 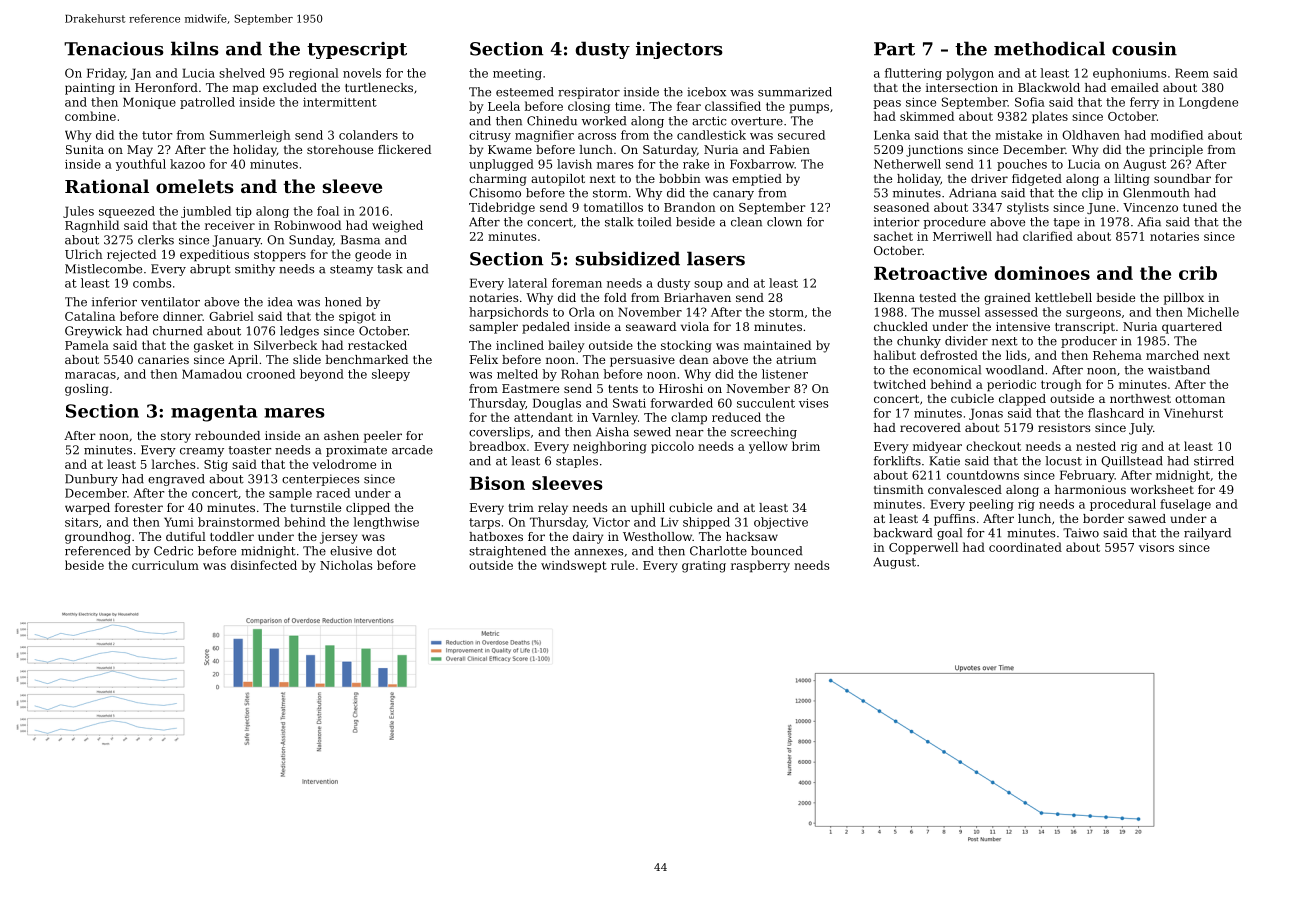 I want to click on listener, so click(x=785, y=374).
